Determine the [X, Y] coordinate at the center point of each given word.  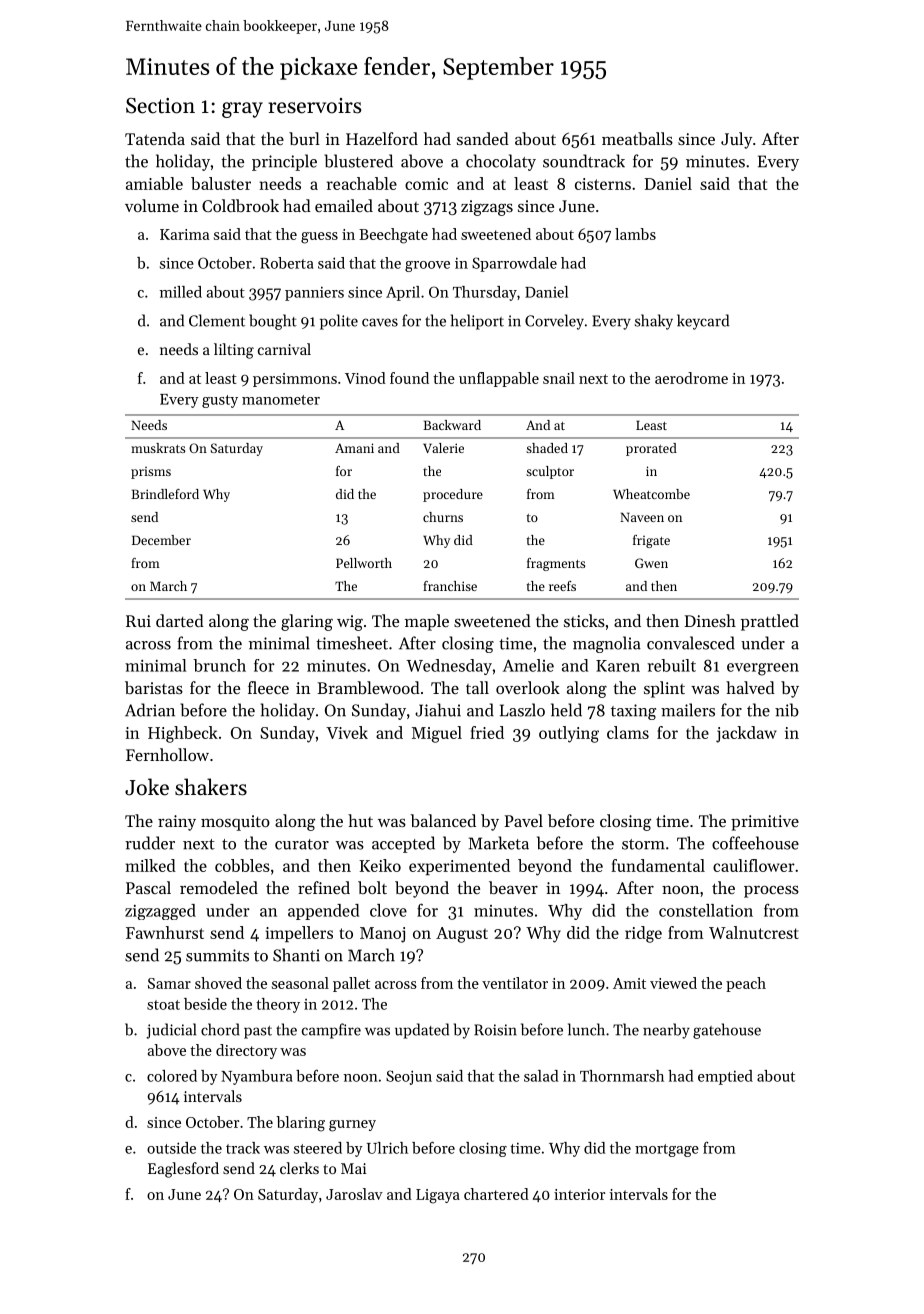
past [258, 1032]
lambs [635, 234]
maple [427, 622]
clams [628, 732]
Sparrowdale [514, 264]
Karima [184, 234]
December [161, 540]
